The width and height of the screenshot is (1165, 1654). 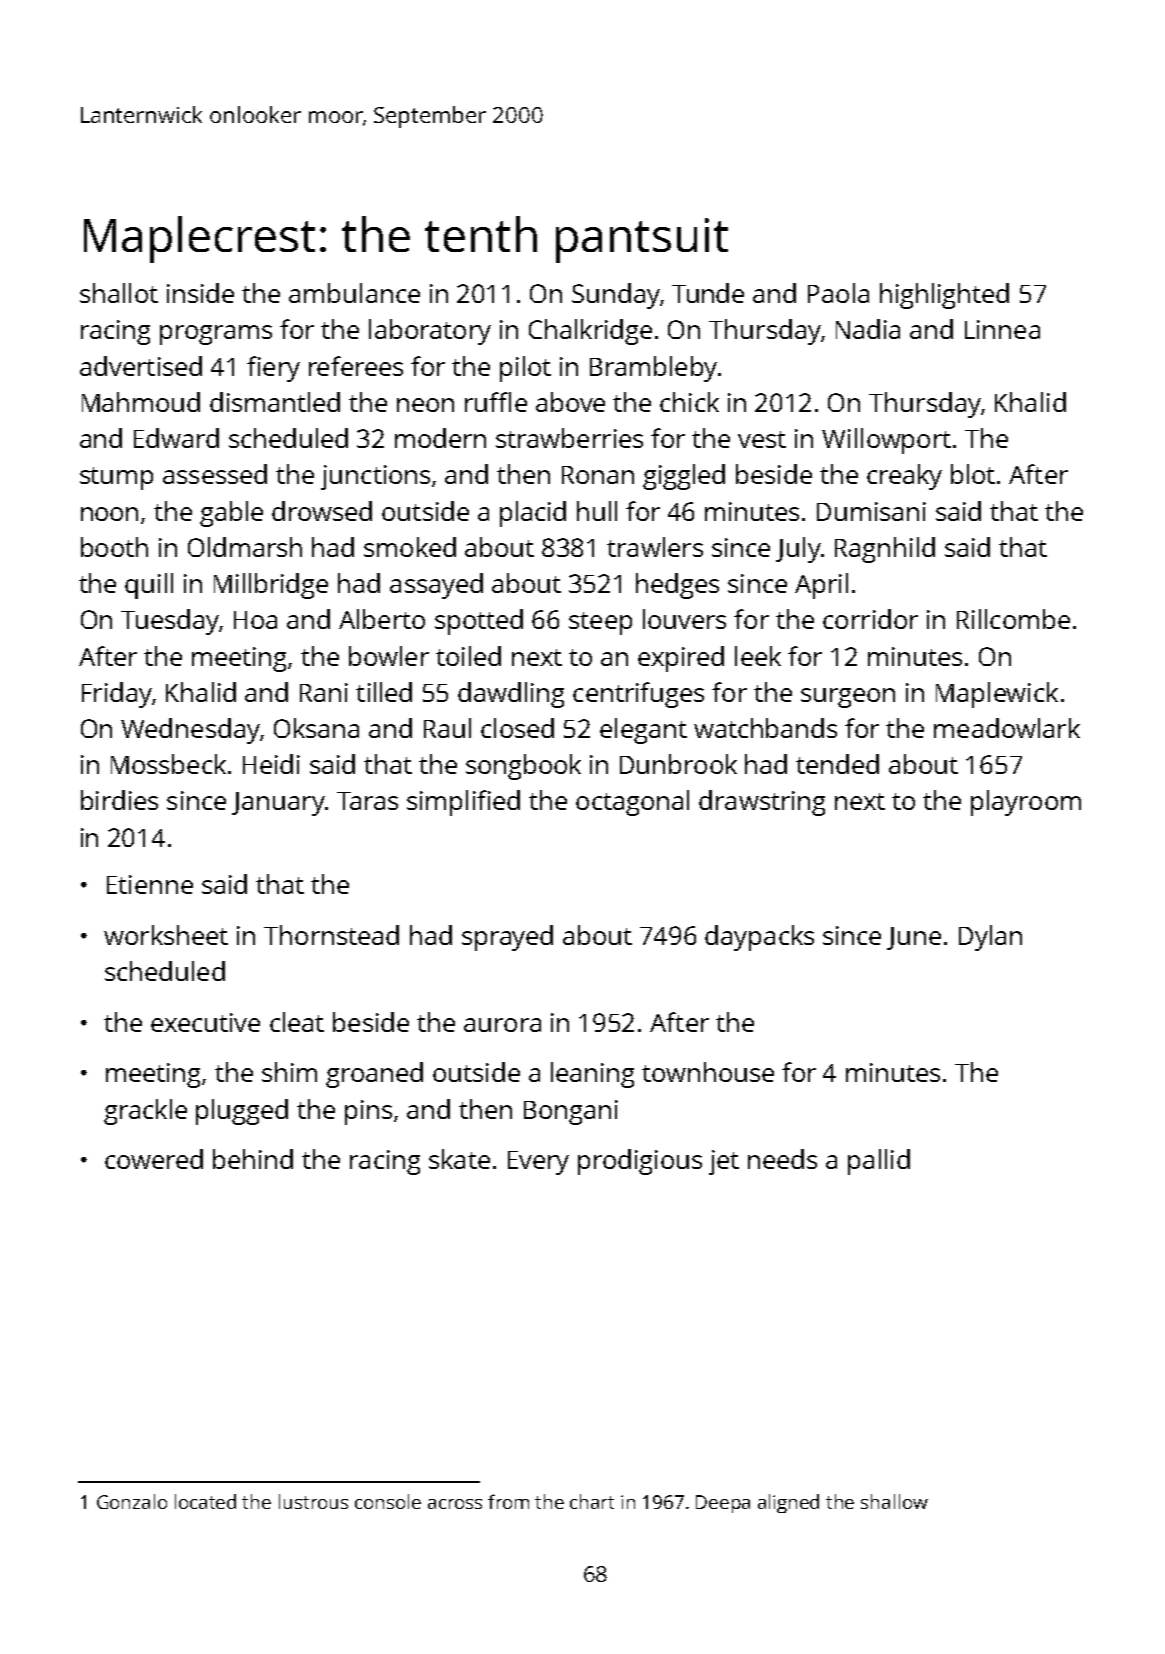 What do you see at coordinates (638, 695) in the screenshot?
I see `centrifuges` at bounding box center [638, 695].
